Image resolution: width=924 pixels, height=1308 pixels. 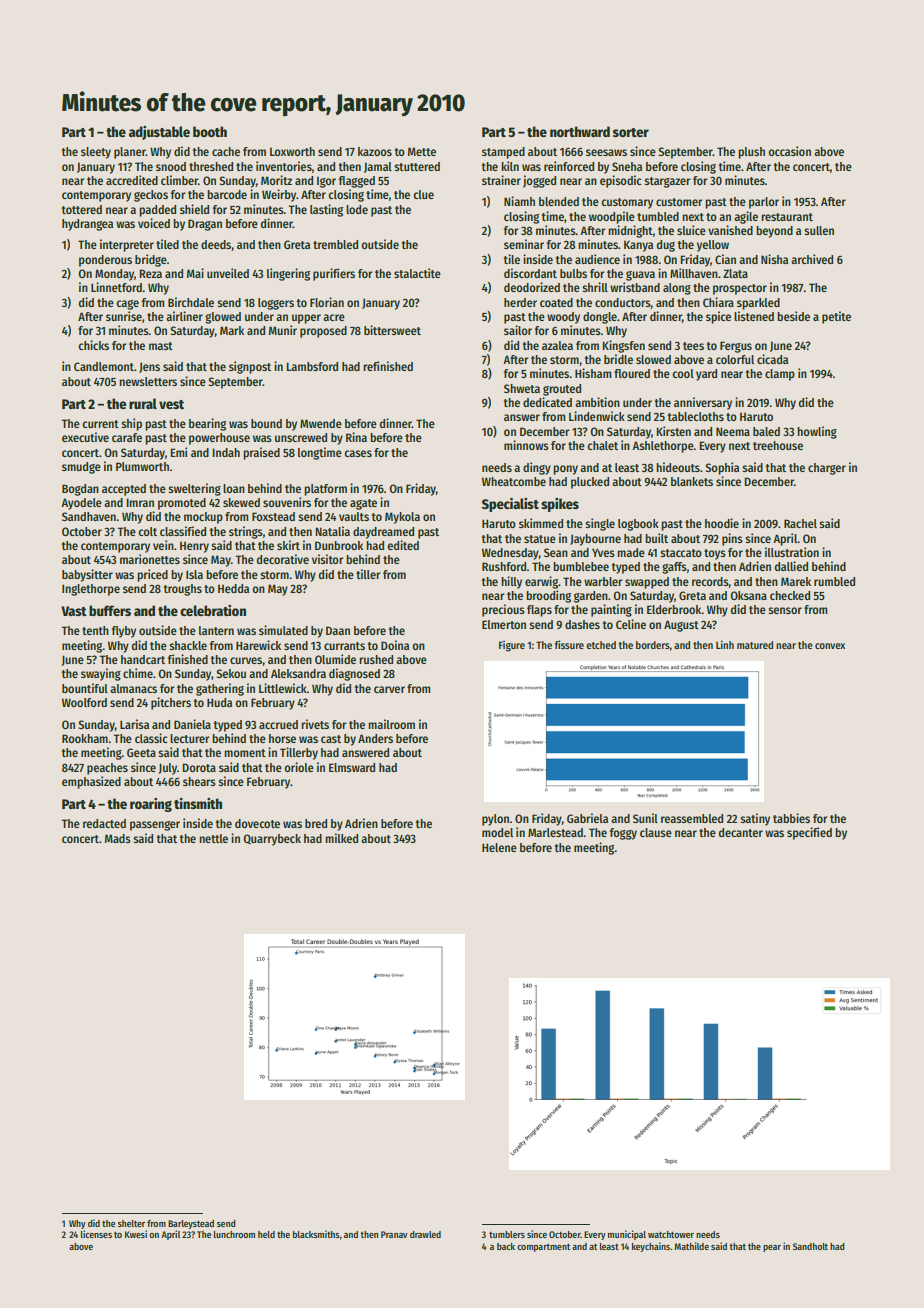 I want to click on threshed, so click(x=211, y=166).
